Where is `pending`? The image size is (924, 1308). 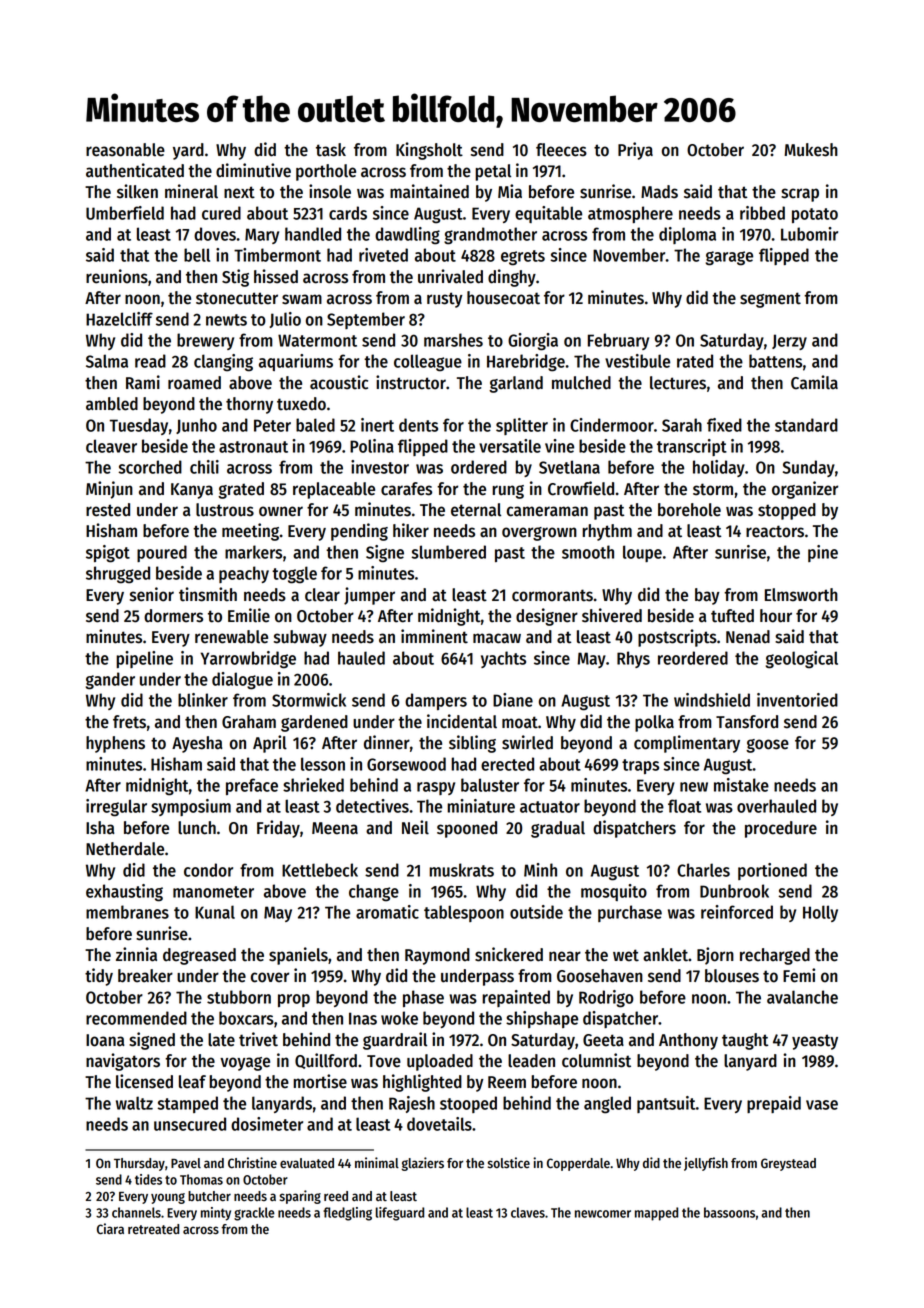 pending is located at coordinates (359, 532).
